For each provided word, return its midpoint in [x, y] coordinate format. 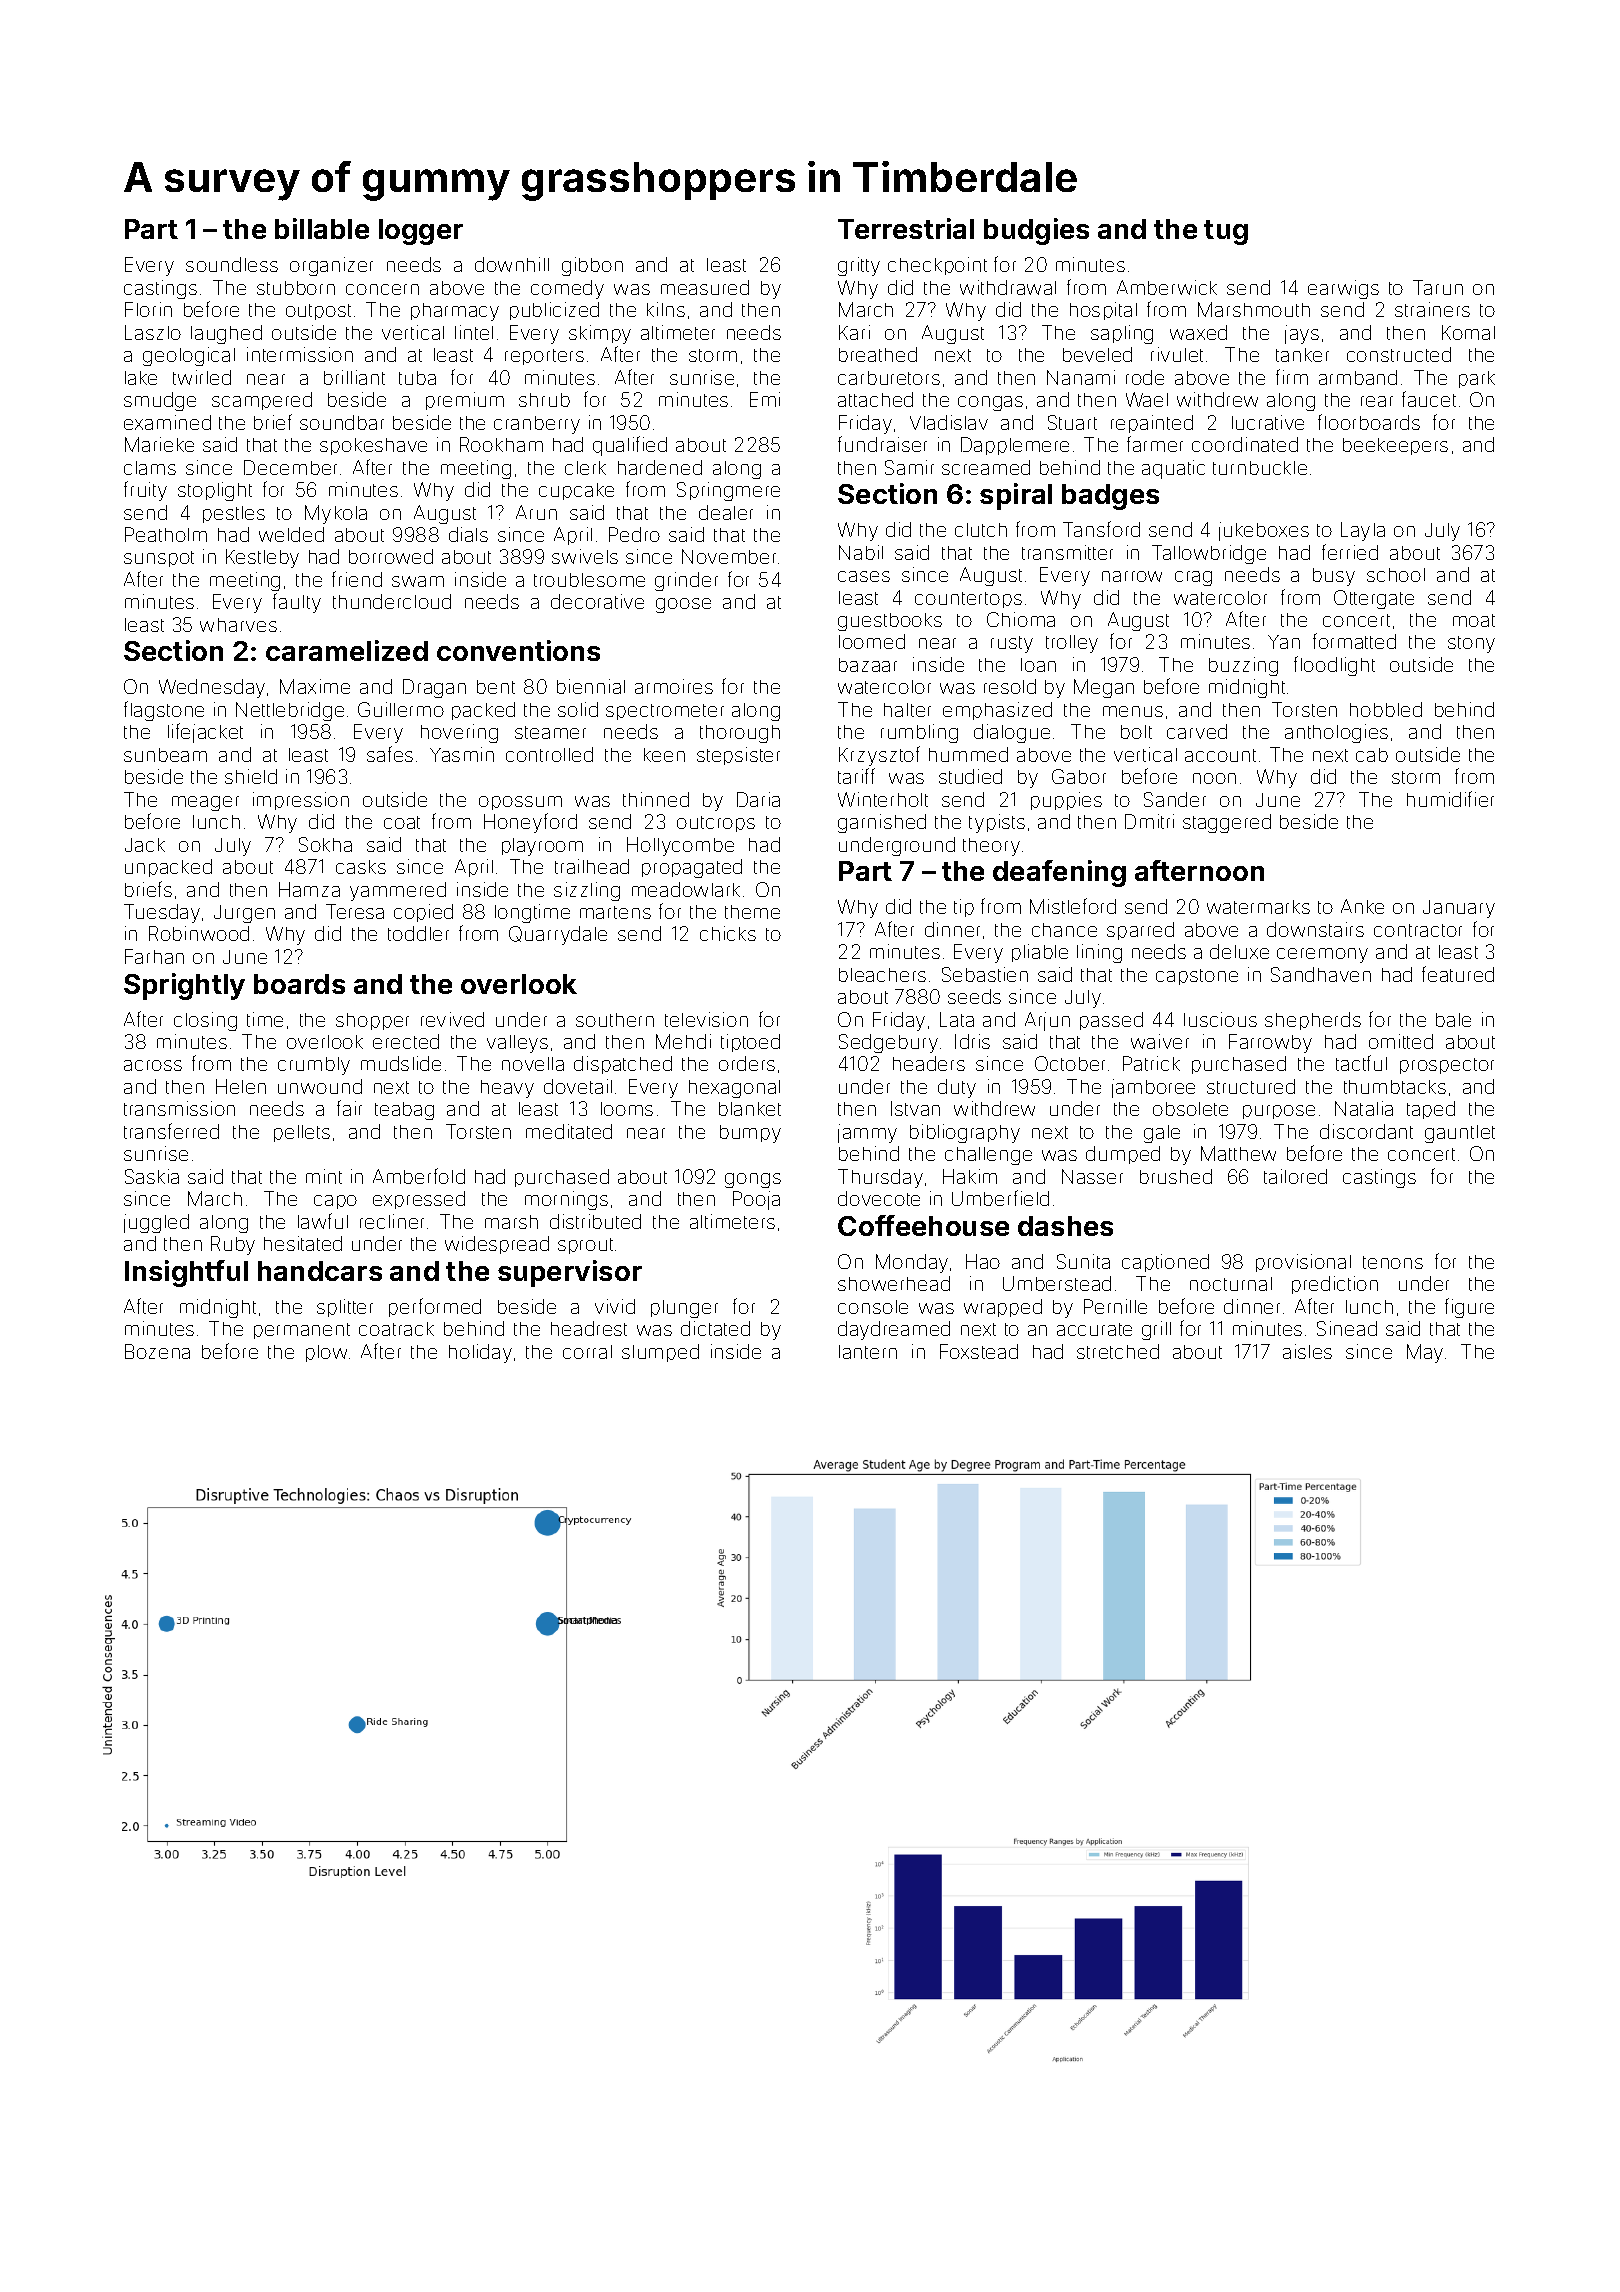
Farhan [154, 956]
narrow [1132, 576]
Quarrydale [558, 935]
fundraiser [882, 444]
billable [322, 228]
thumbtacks [1395, 1087]
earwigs [1343, 289]
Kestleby [262, 558]
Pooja [756, 1200]
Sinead [1347, 1328]
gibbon [592, 266]
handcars [320, 1271]
